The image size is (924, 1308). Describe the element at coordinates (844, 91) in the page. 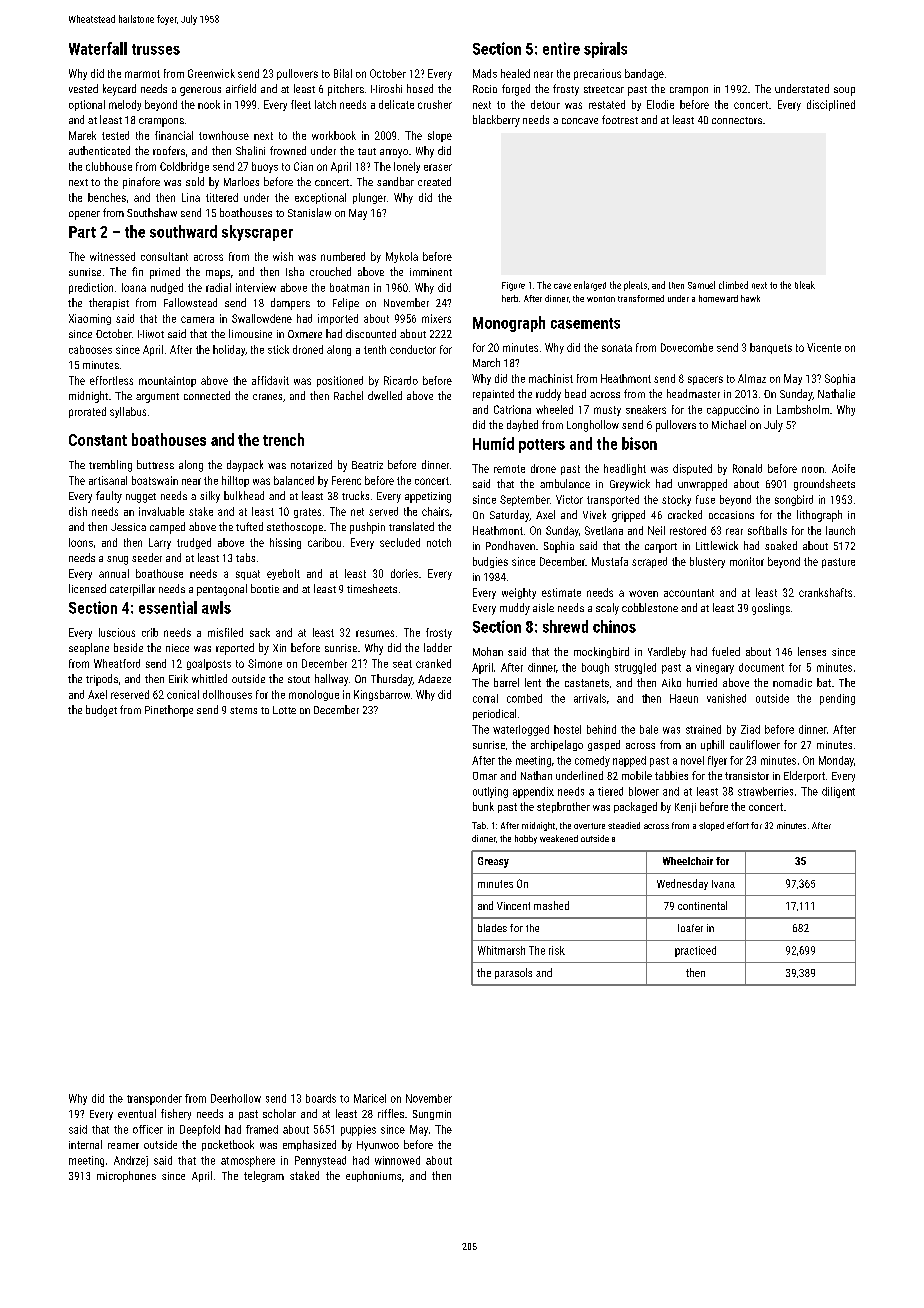

I see `soup` at that location.
